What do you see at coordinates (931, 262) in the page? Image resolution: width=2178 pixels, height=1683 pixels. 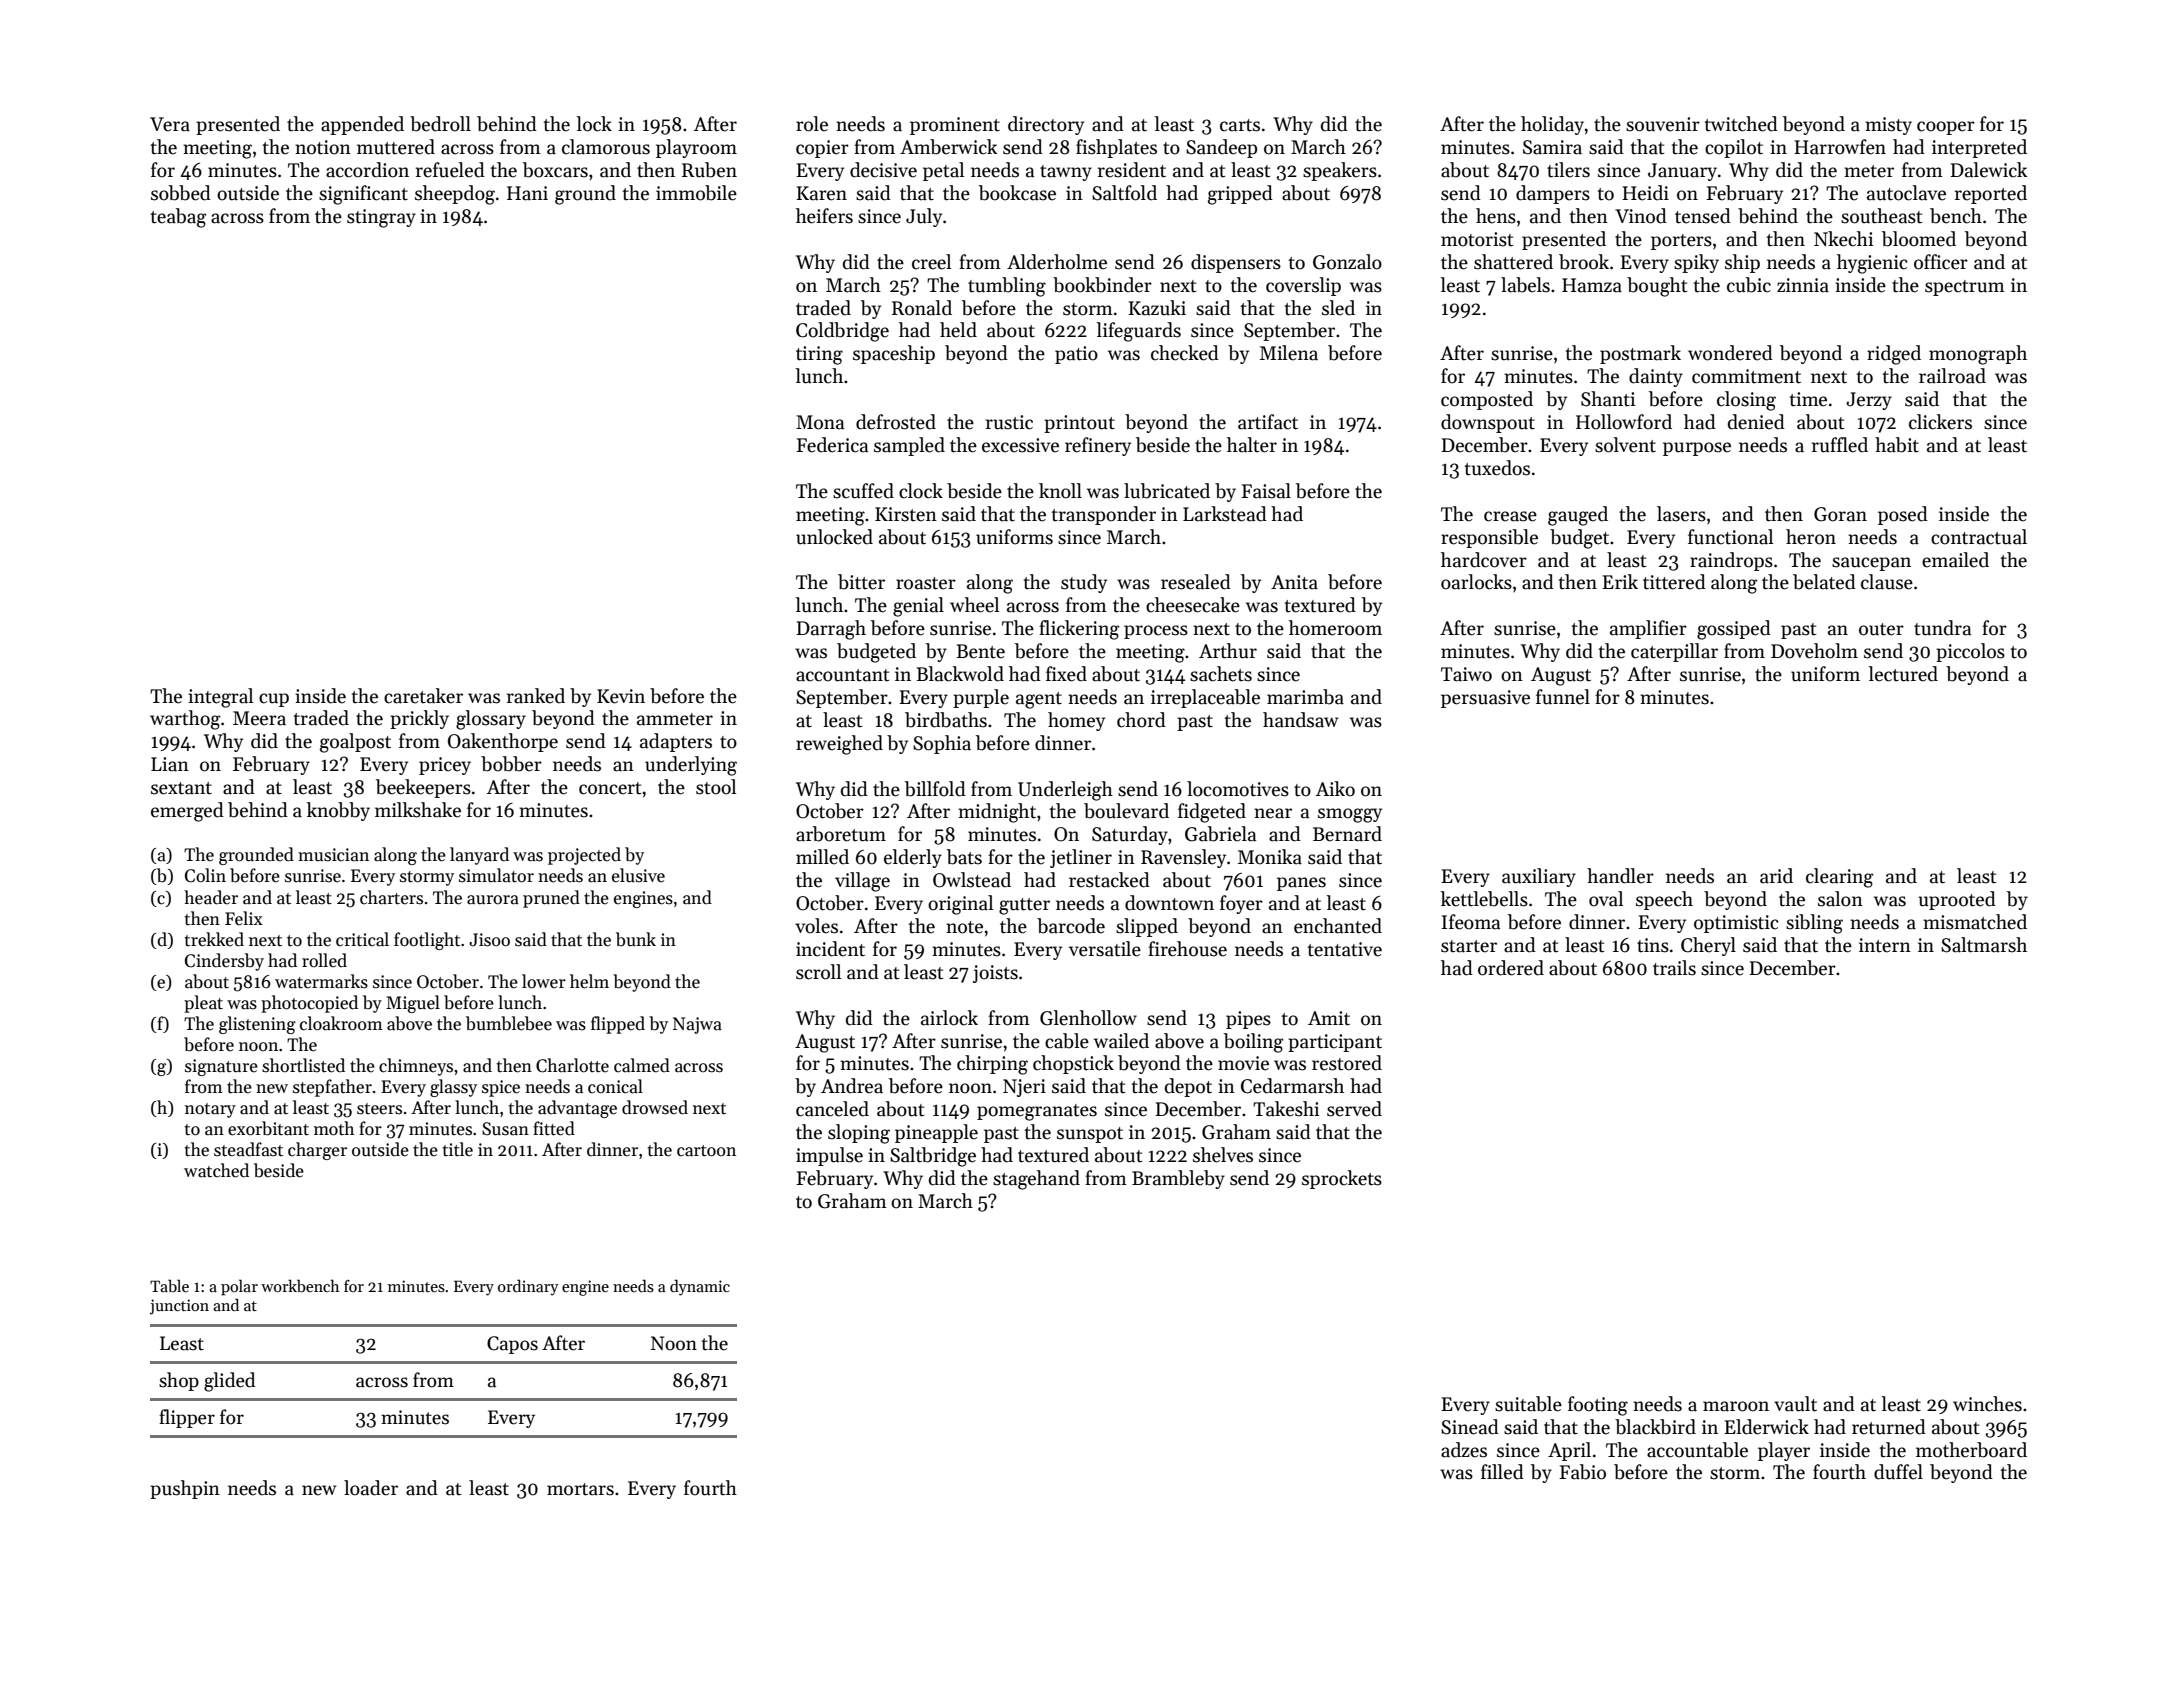 I see `creel` at bounding box center [931, 262].
